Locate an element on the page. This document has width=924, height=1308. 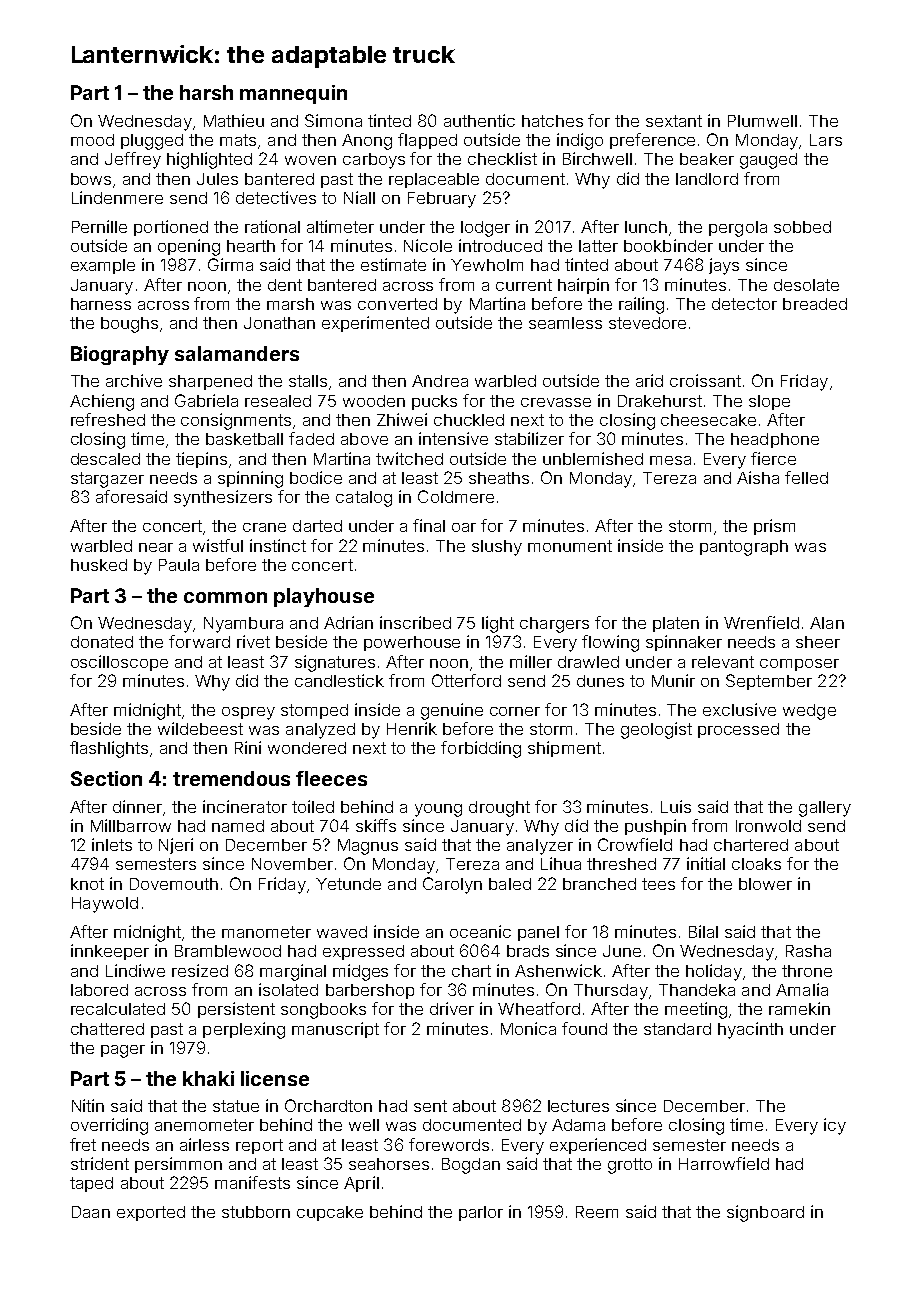
blower is located at coordinates (765, 884).
